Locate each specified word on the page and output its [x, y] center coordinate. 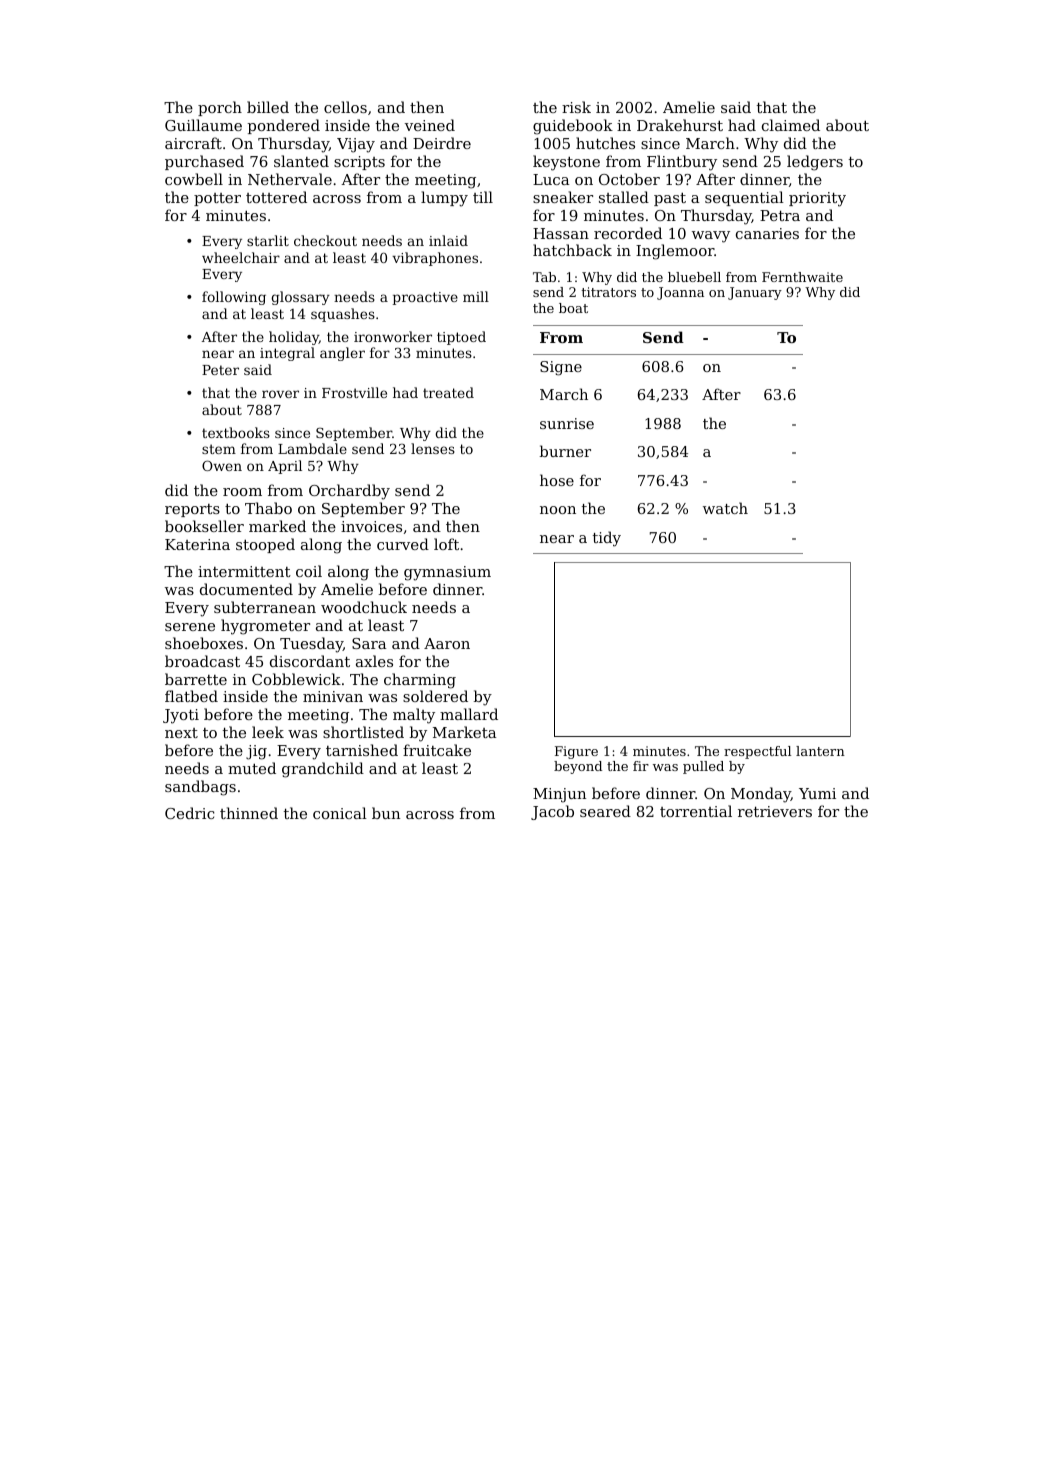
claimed [791, 125]
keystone [566, 163]
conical [340, 813]
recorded [628, 233]
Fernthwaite [802, 277]
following [234, 298]
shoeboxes [204, 643]
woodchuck [364, 607]
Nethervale [290, 179]
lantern [820, 751]
